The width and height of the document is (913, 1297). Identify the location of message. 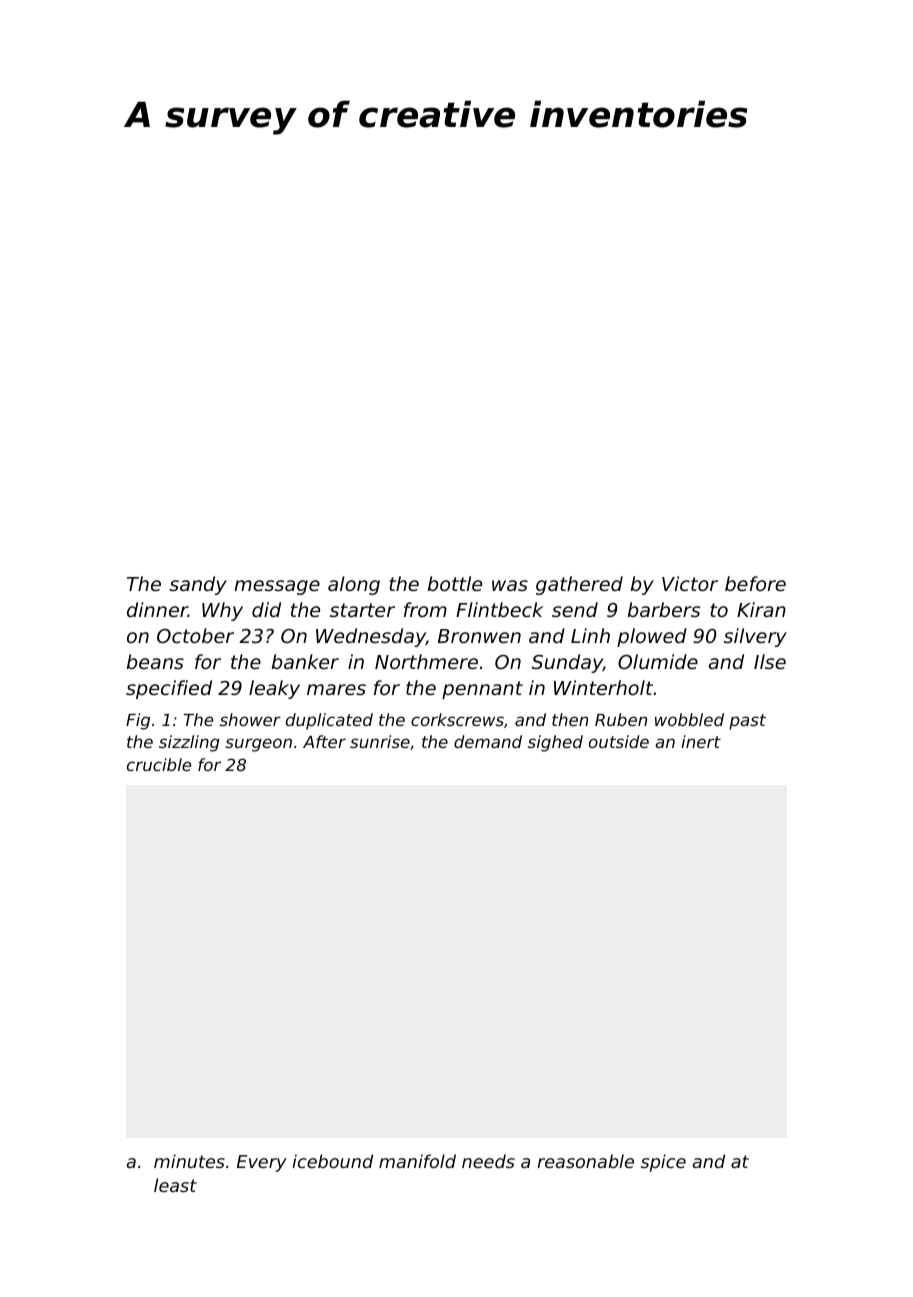
(277, 587).
